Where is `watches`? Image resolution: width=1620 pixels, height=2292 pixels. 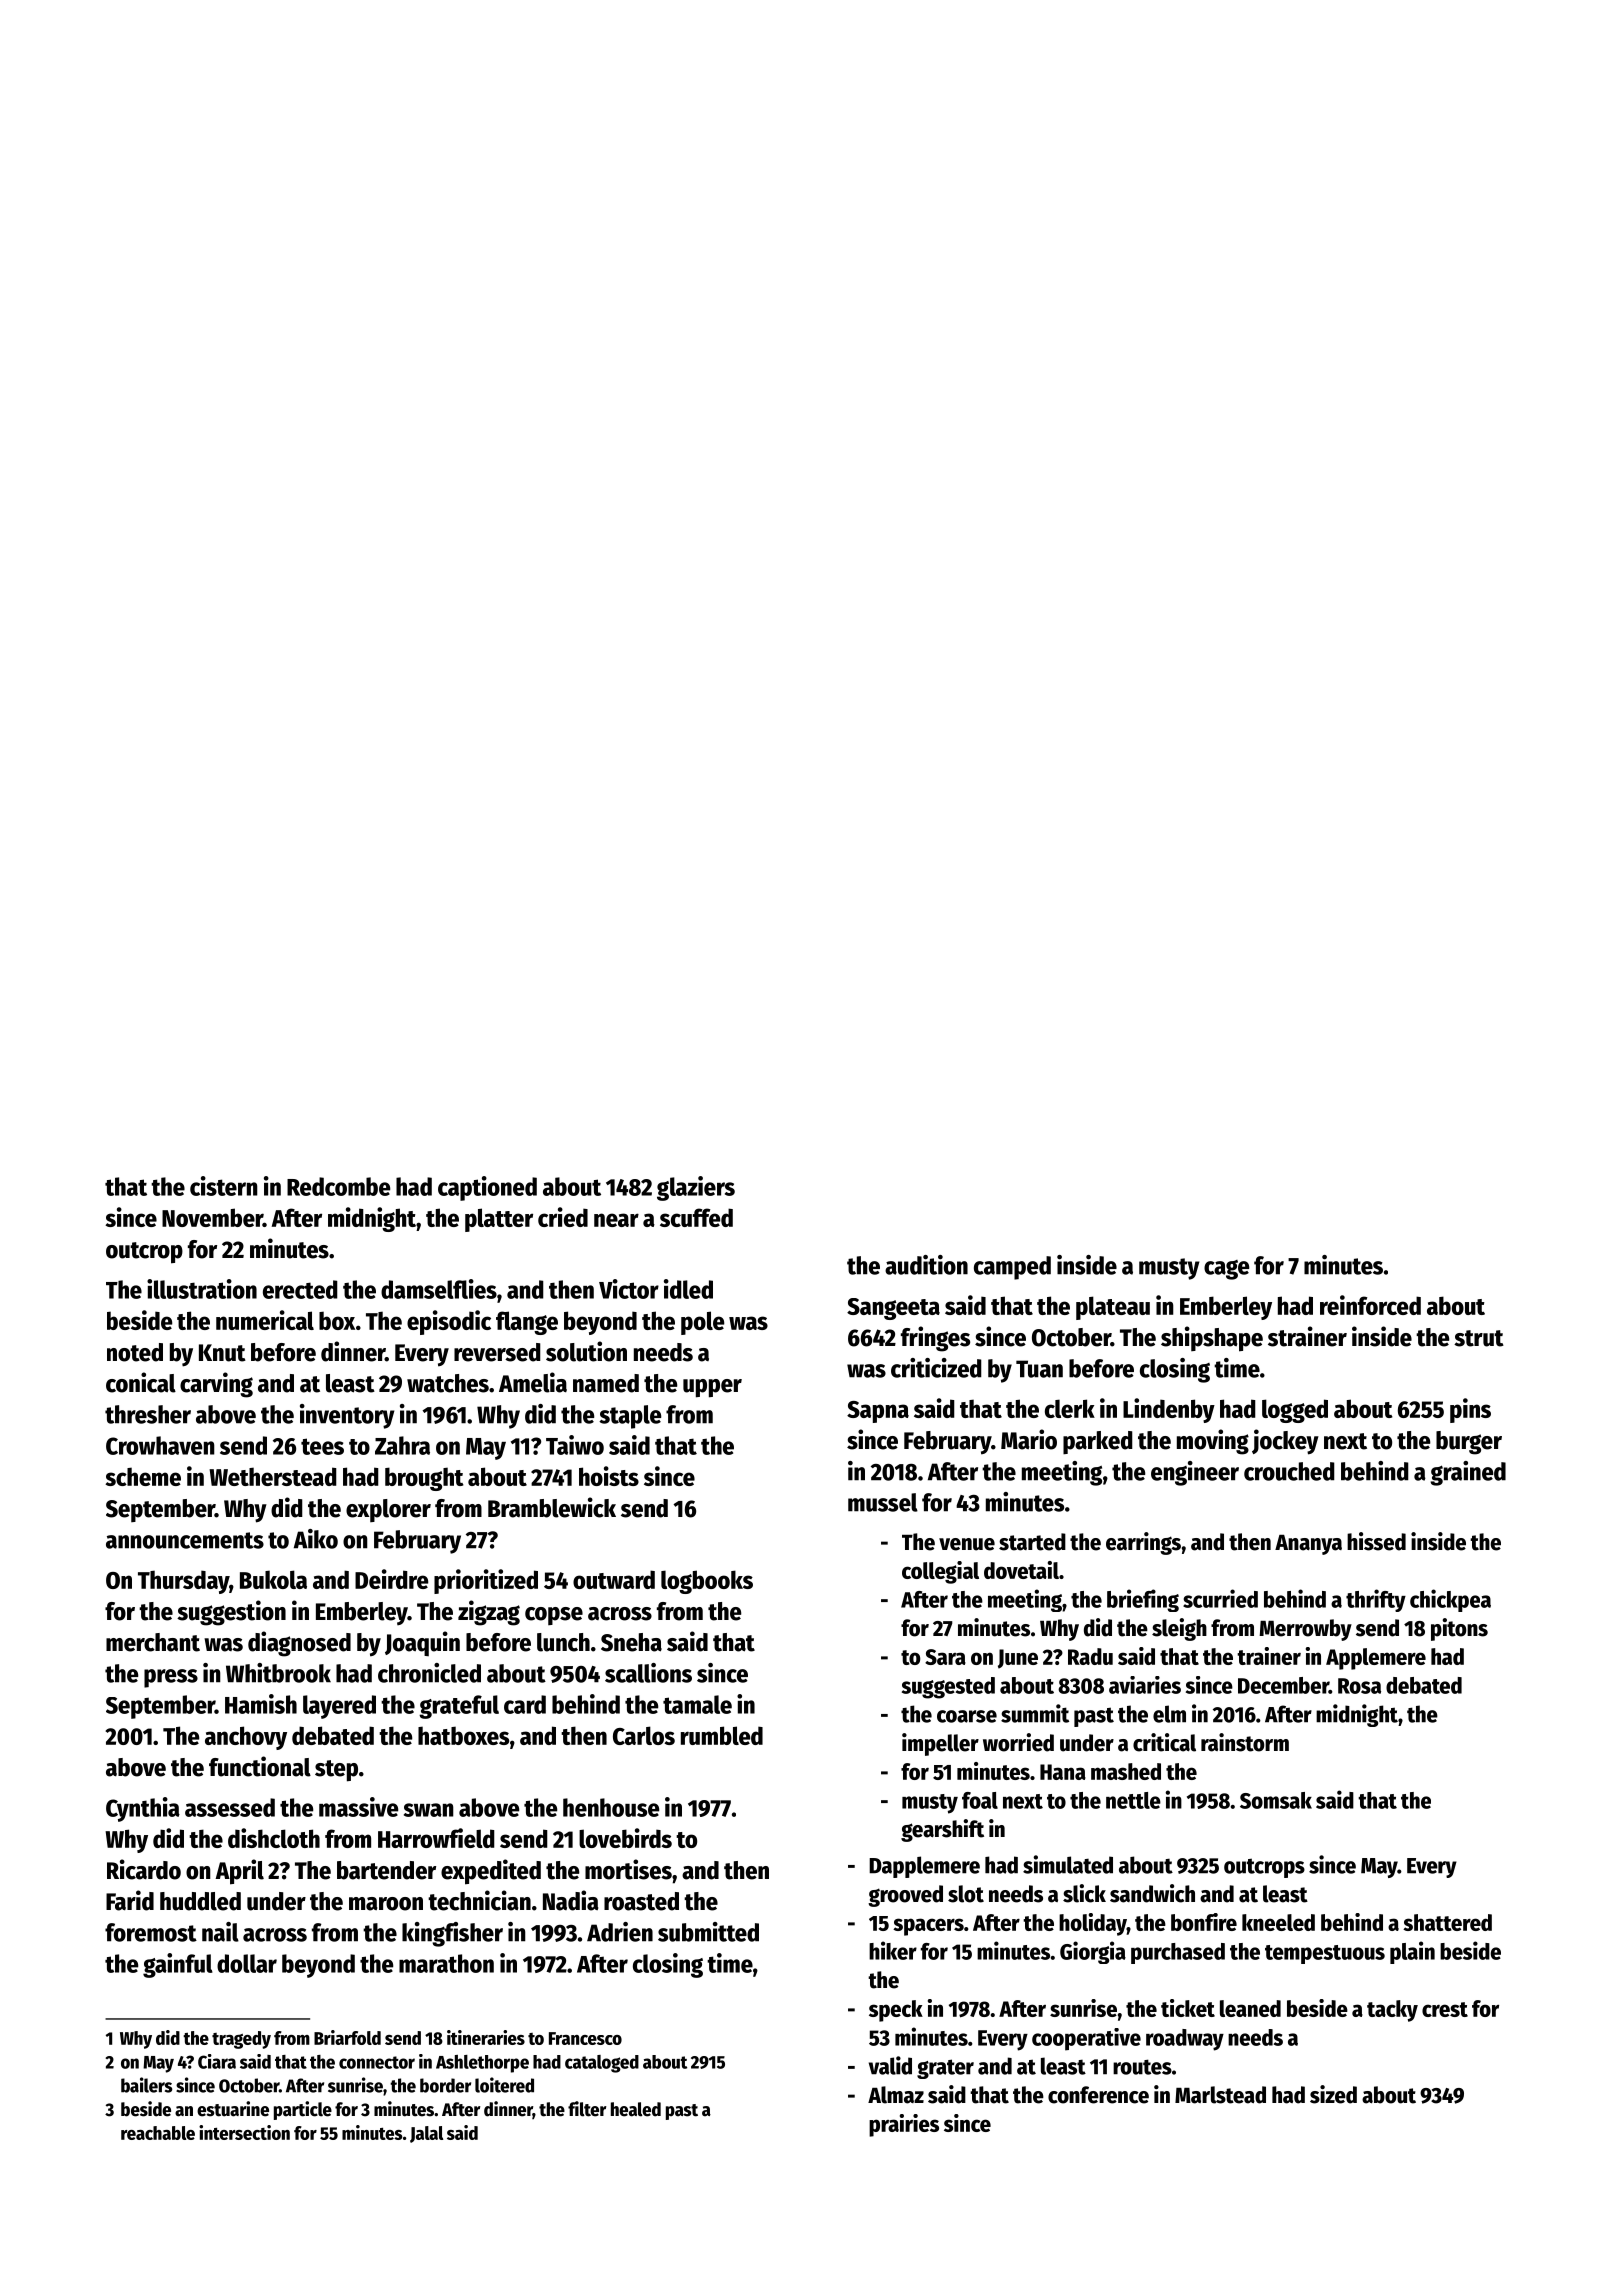 watches is located at coordinates (448, 1383).
